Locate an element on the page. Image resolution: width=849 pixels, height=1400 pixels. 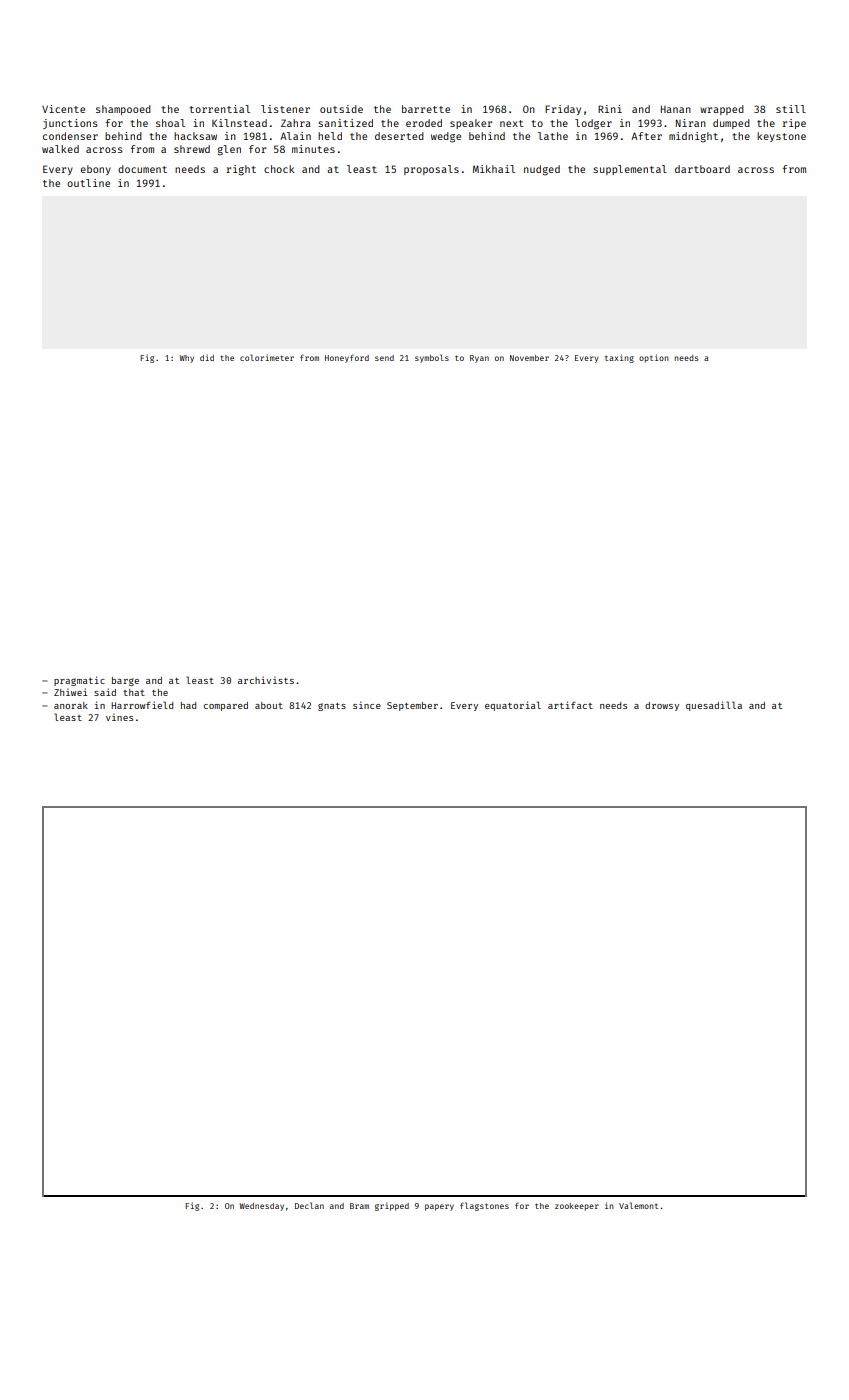
supplemental is located at coordinates (630, 170).
